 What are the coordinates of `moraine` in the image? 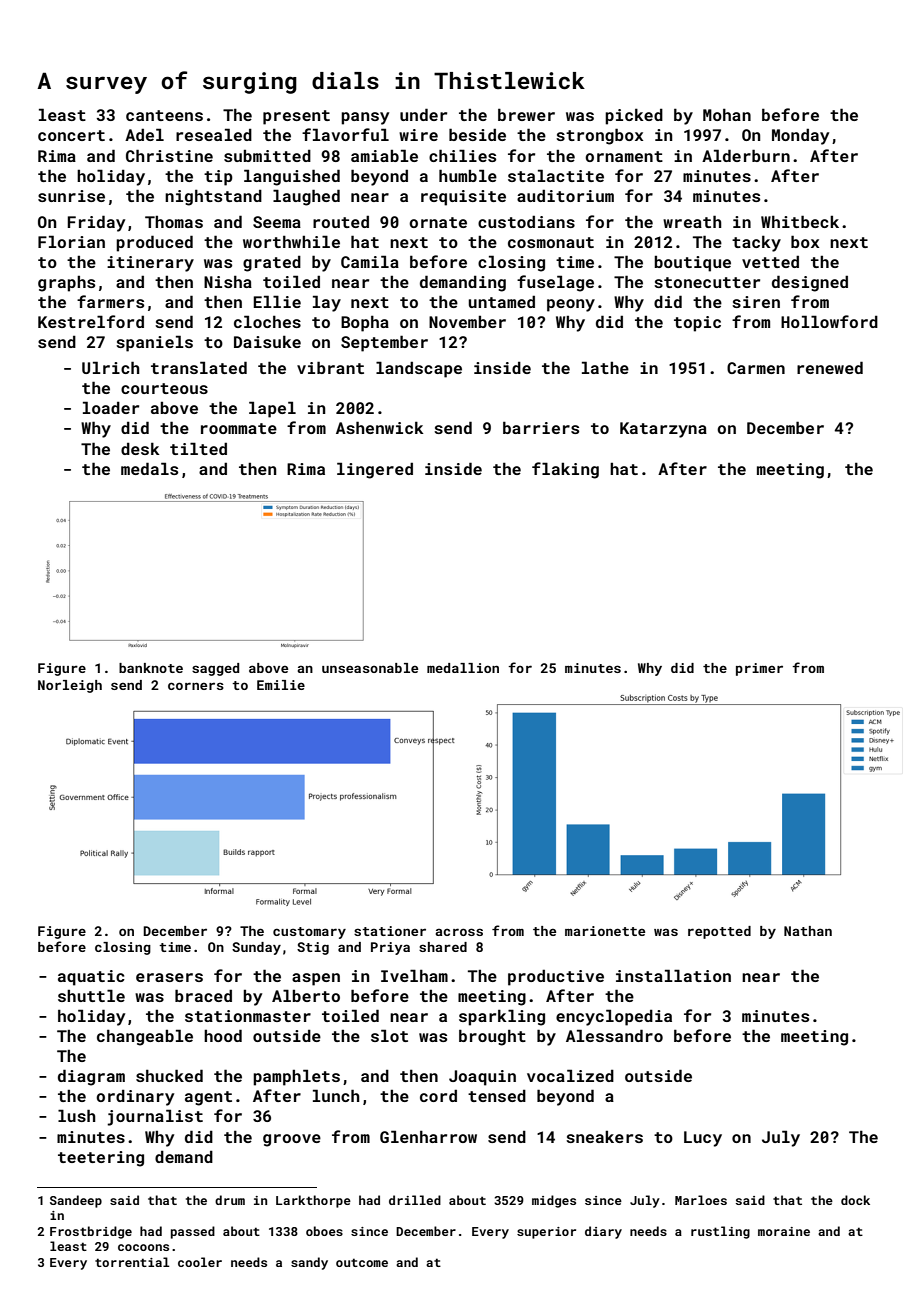 It's located at (784, 1231).
